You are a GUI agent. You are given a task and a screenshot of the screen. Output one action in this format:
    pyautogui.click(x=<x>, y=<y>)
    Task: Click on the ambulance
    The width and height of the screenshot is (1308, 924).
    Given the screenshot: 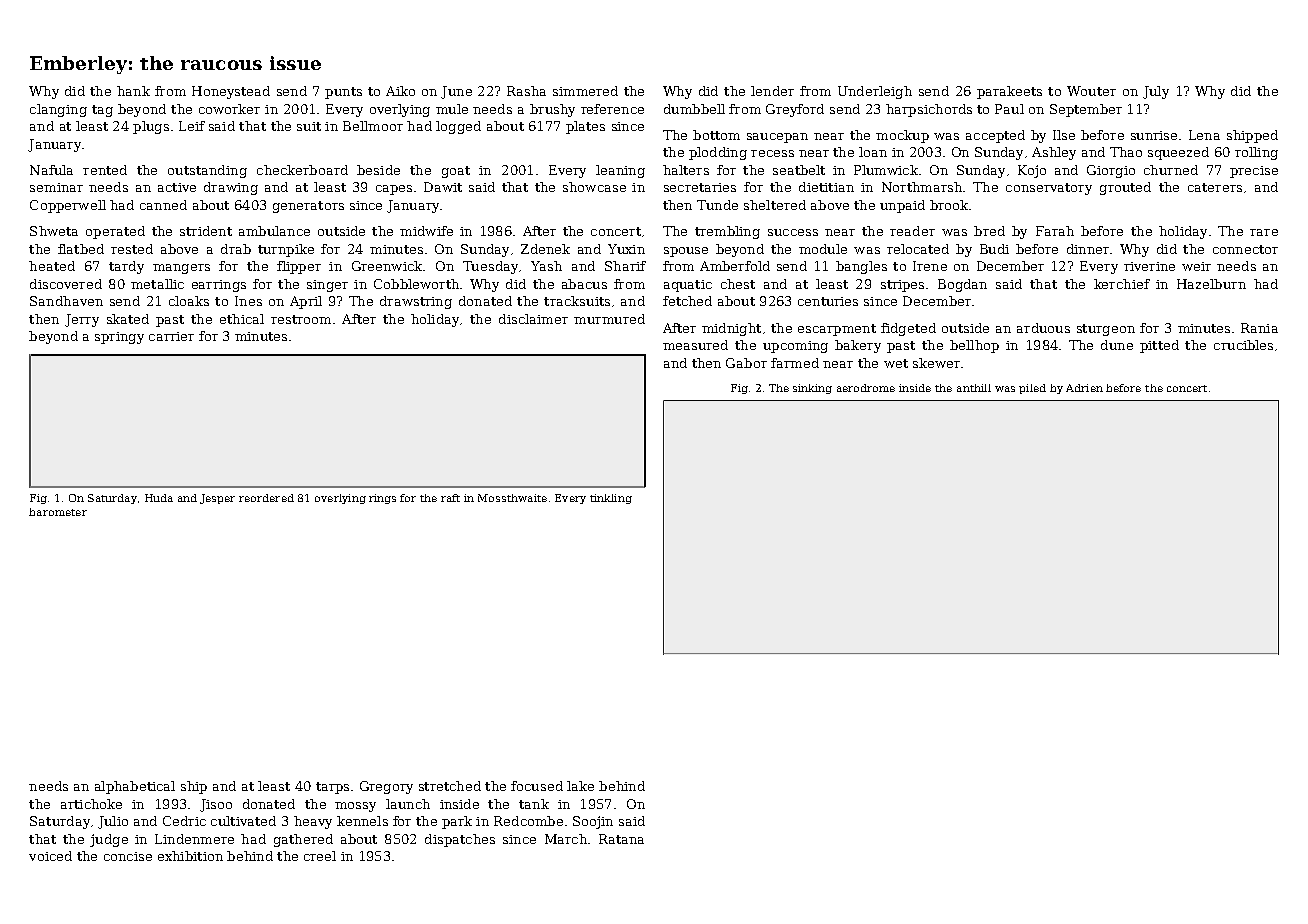 What is the action you would take?
    pyautogui.click(x=274, y=231)
